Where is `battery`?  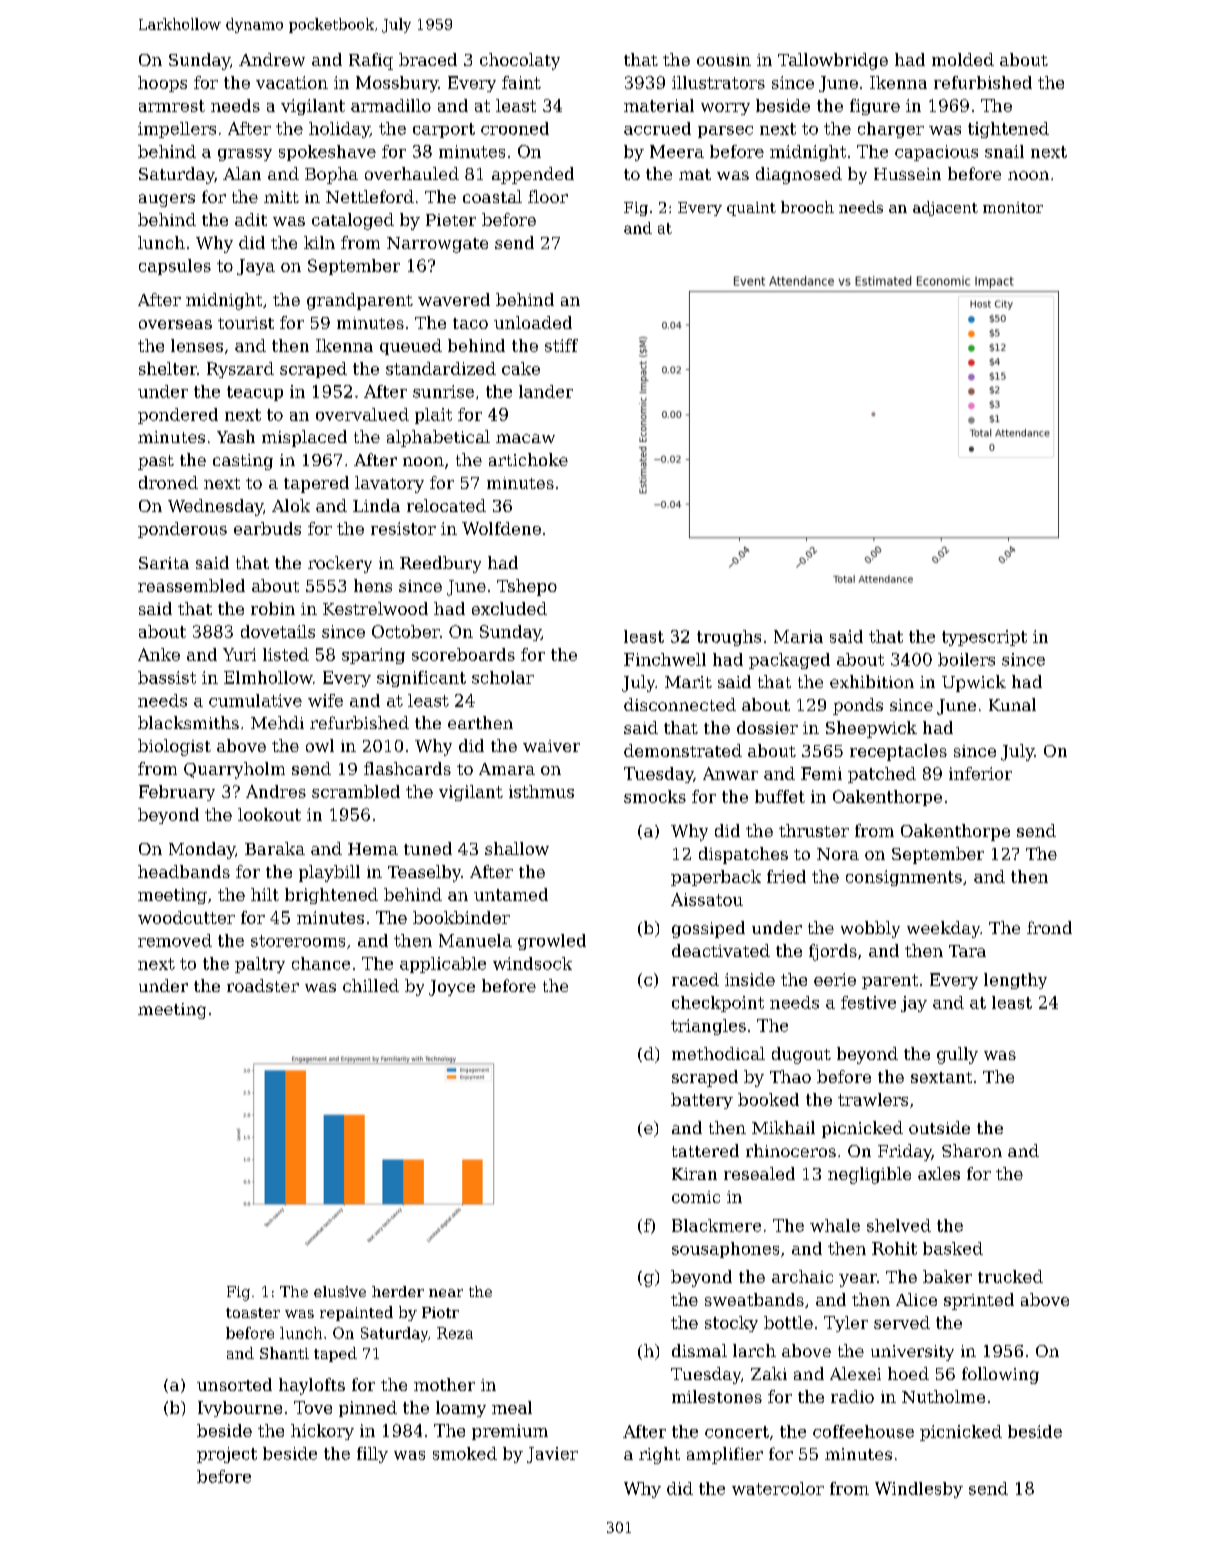 battery is located at coordinates (702, 1101).
